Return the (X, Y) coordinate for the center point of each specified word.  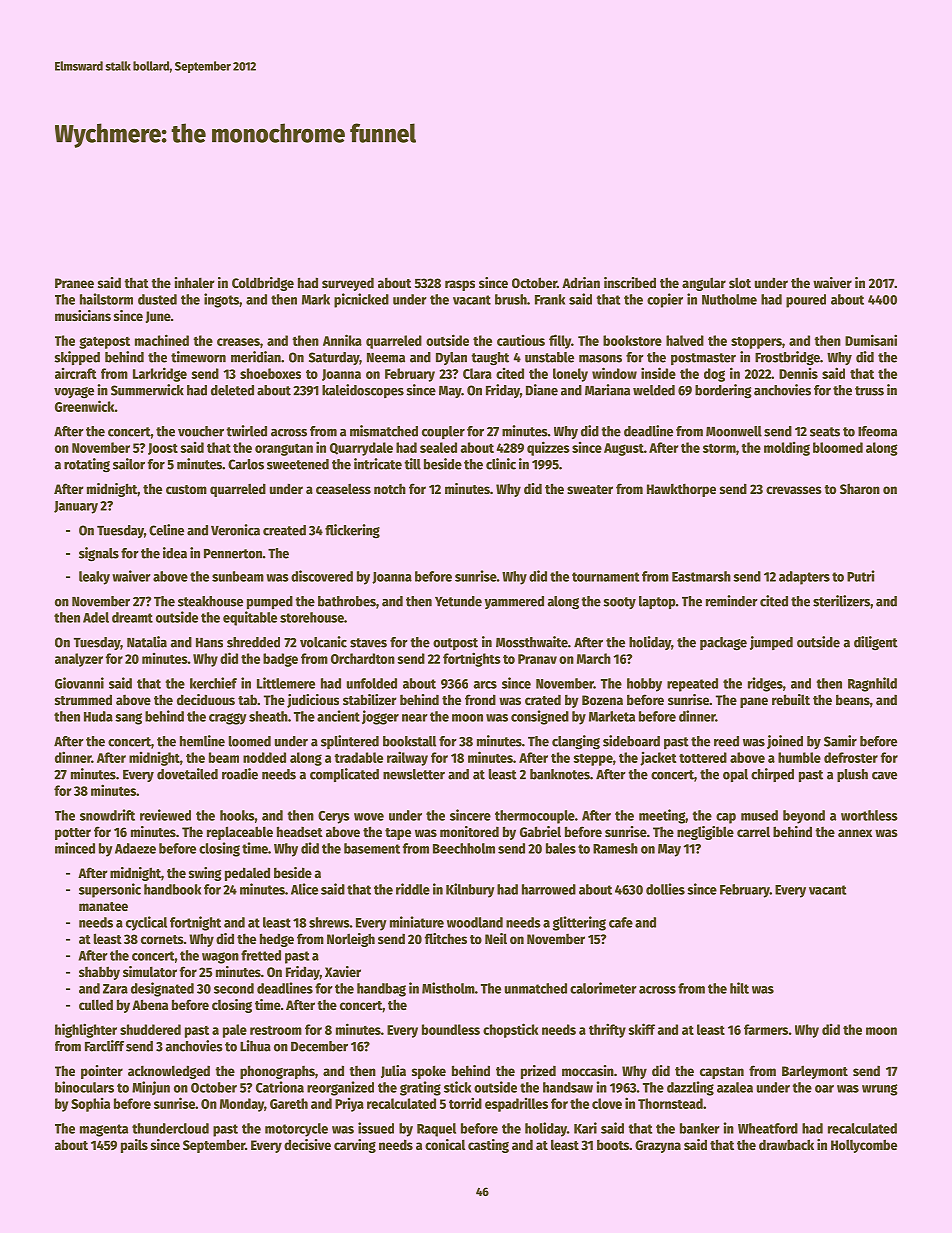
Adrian (581, 282)
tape (398, 834)
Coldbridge (263, 284)
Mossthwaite (532, 642)
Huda (98, 716)
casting (488, 1146)
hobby (644, 685)
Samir (840, 741)
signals (99, 554)
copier (665, 300)
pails (134, 1146)
